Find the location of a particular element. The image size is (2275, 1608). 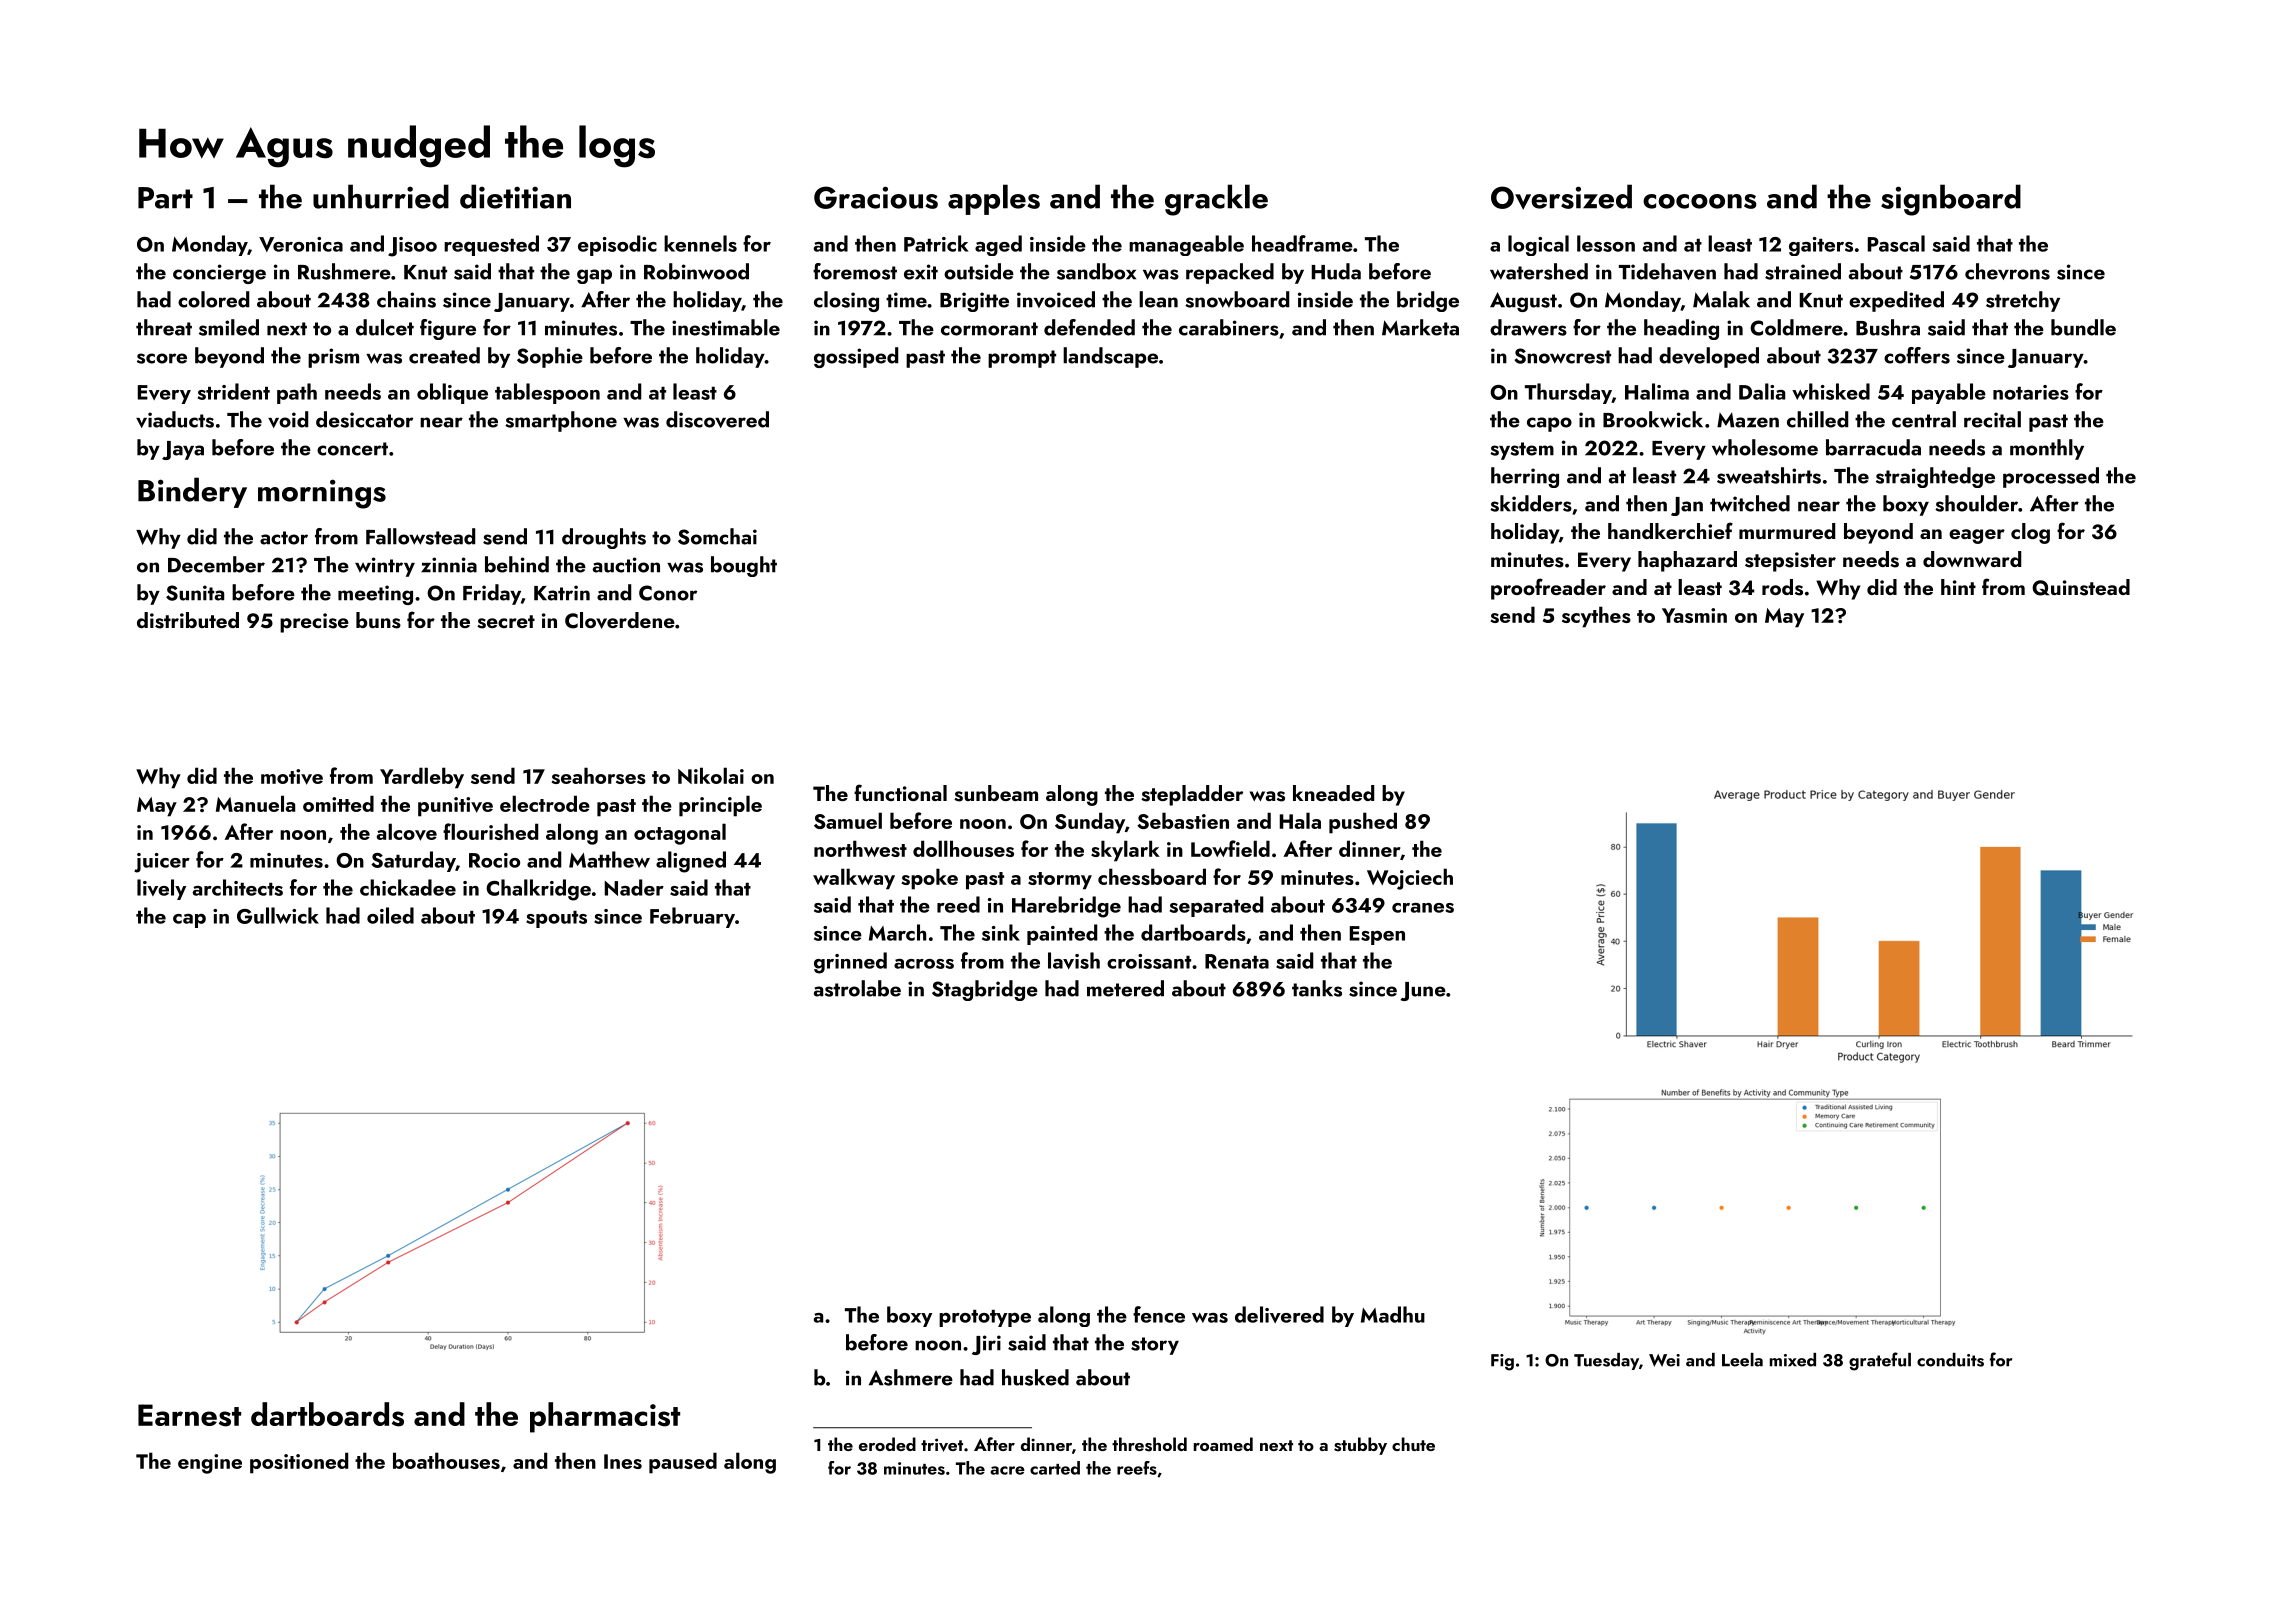

engine is located at coordinates (210, 1464).
